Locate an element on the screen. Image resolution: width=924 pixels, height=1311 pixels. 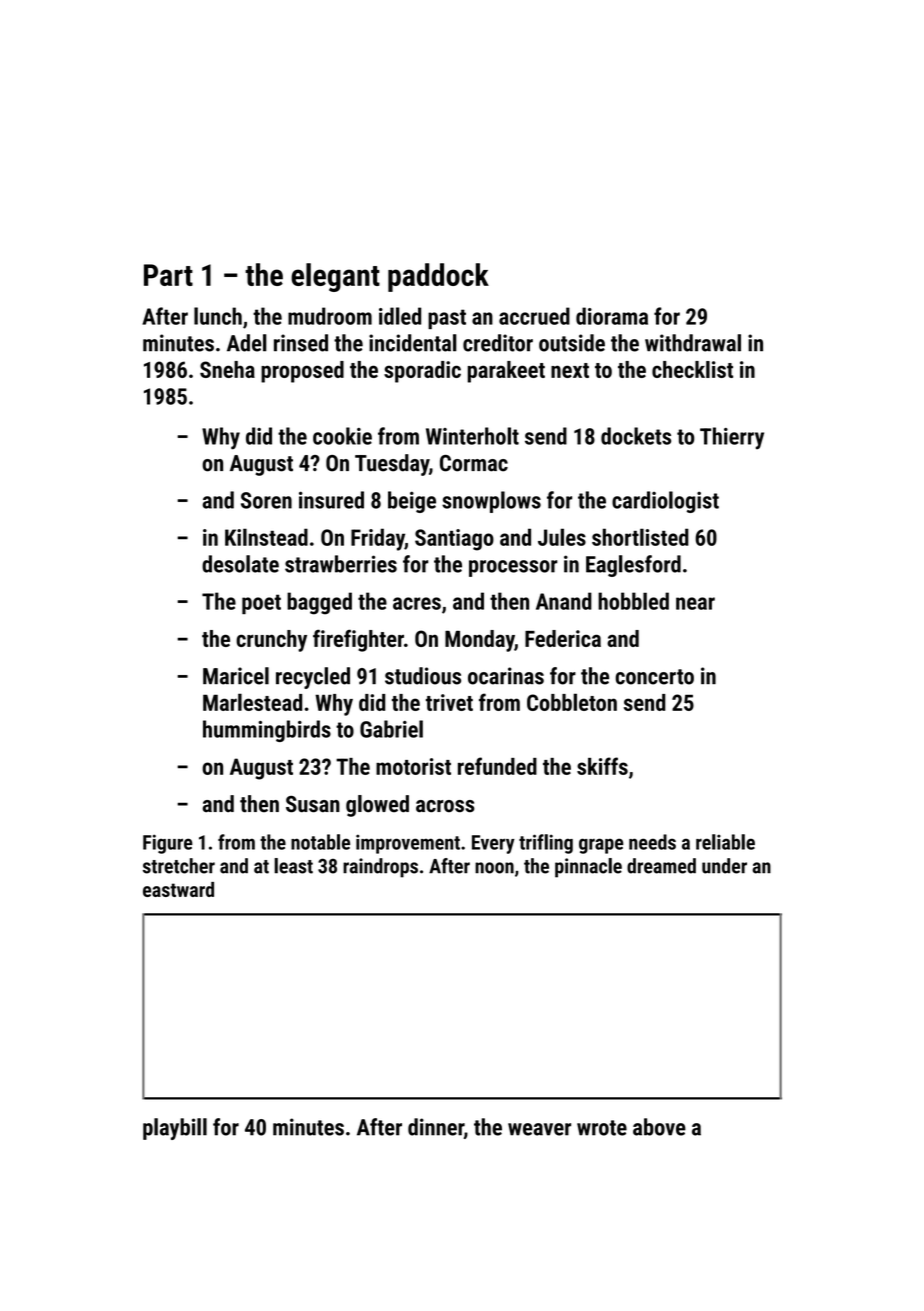
Monday is located at coordinates (480, 641).
